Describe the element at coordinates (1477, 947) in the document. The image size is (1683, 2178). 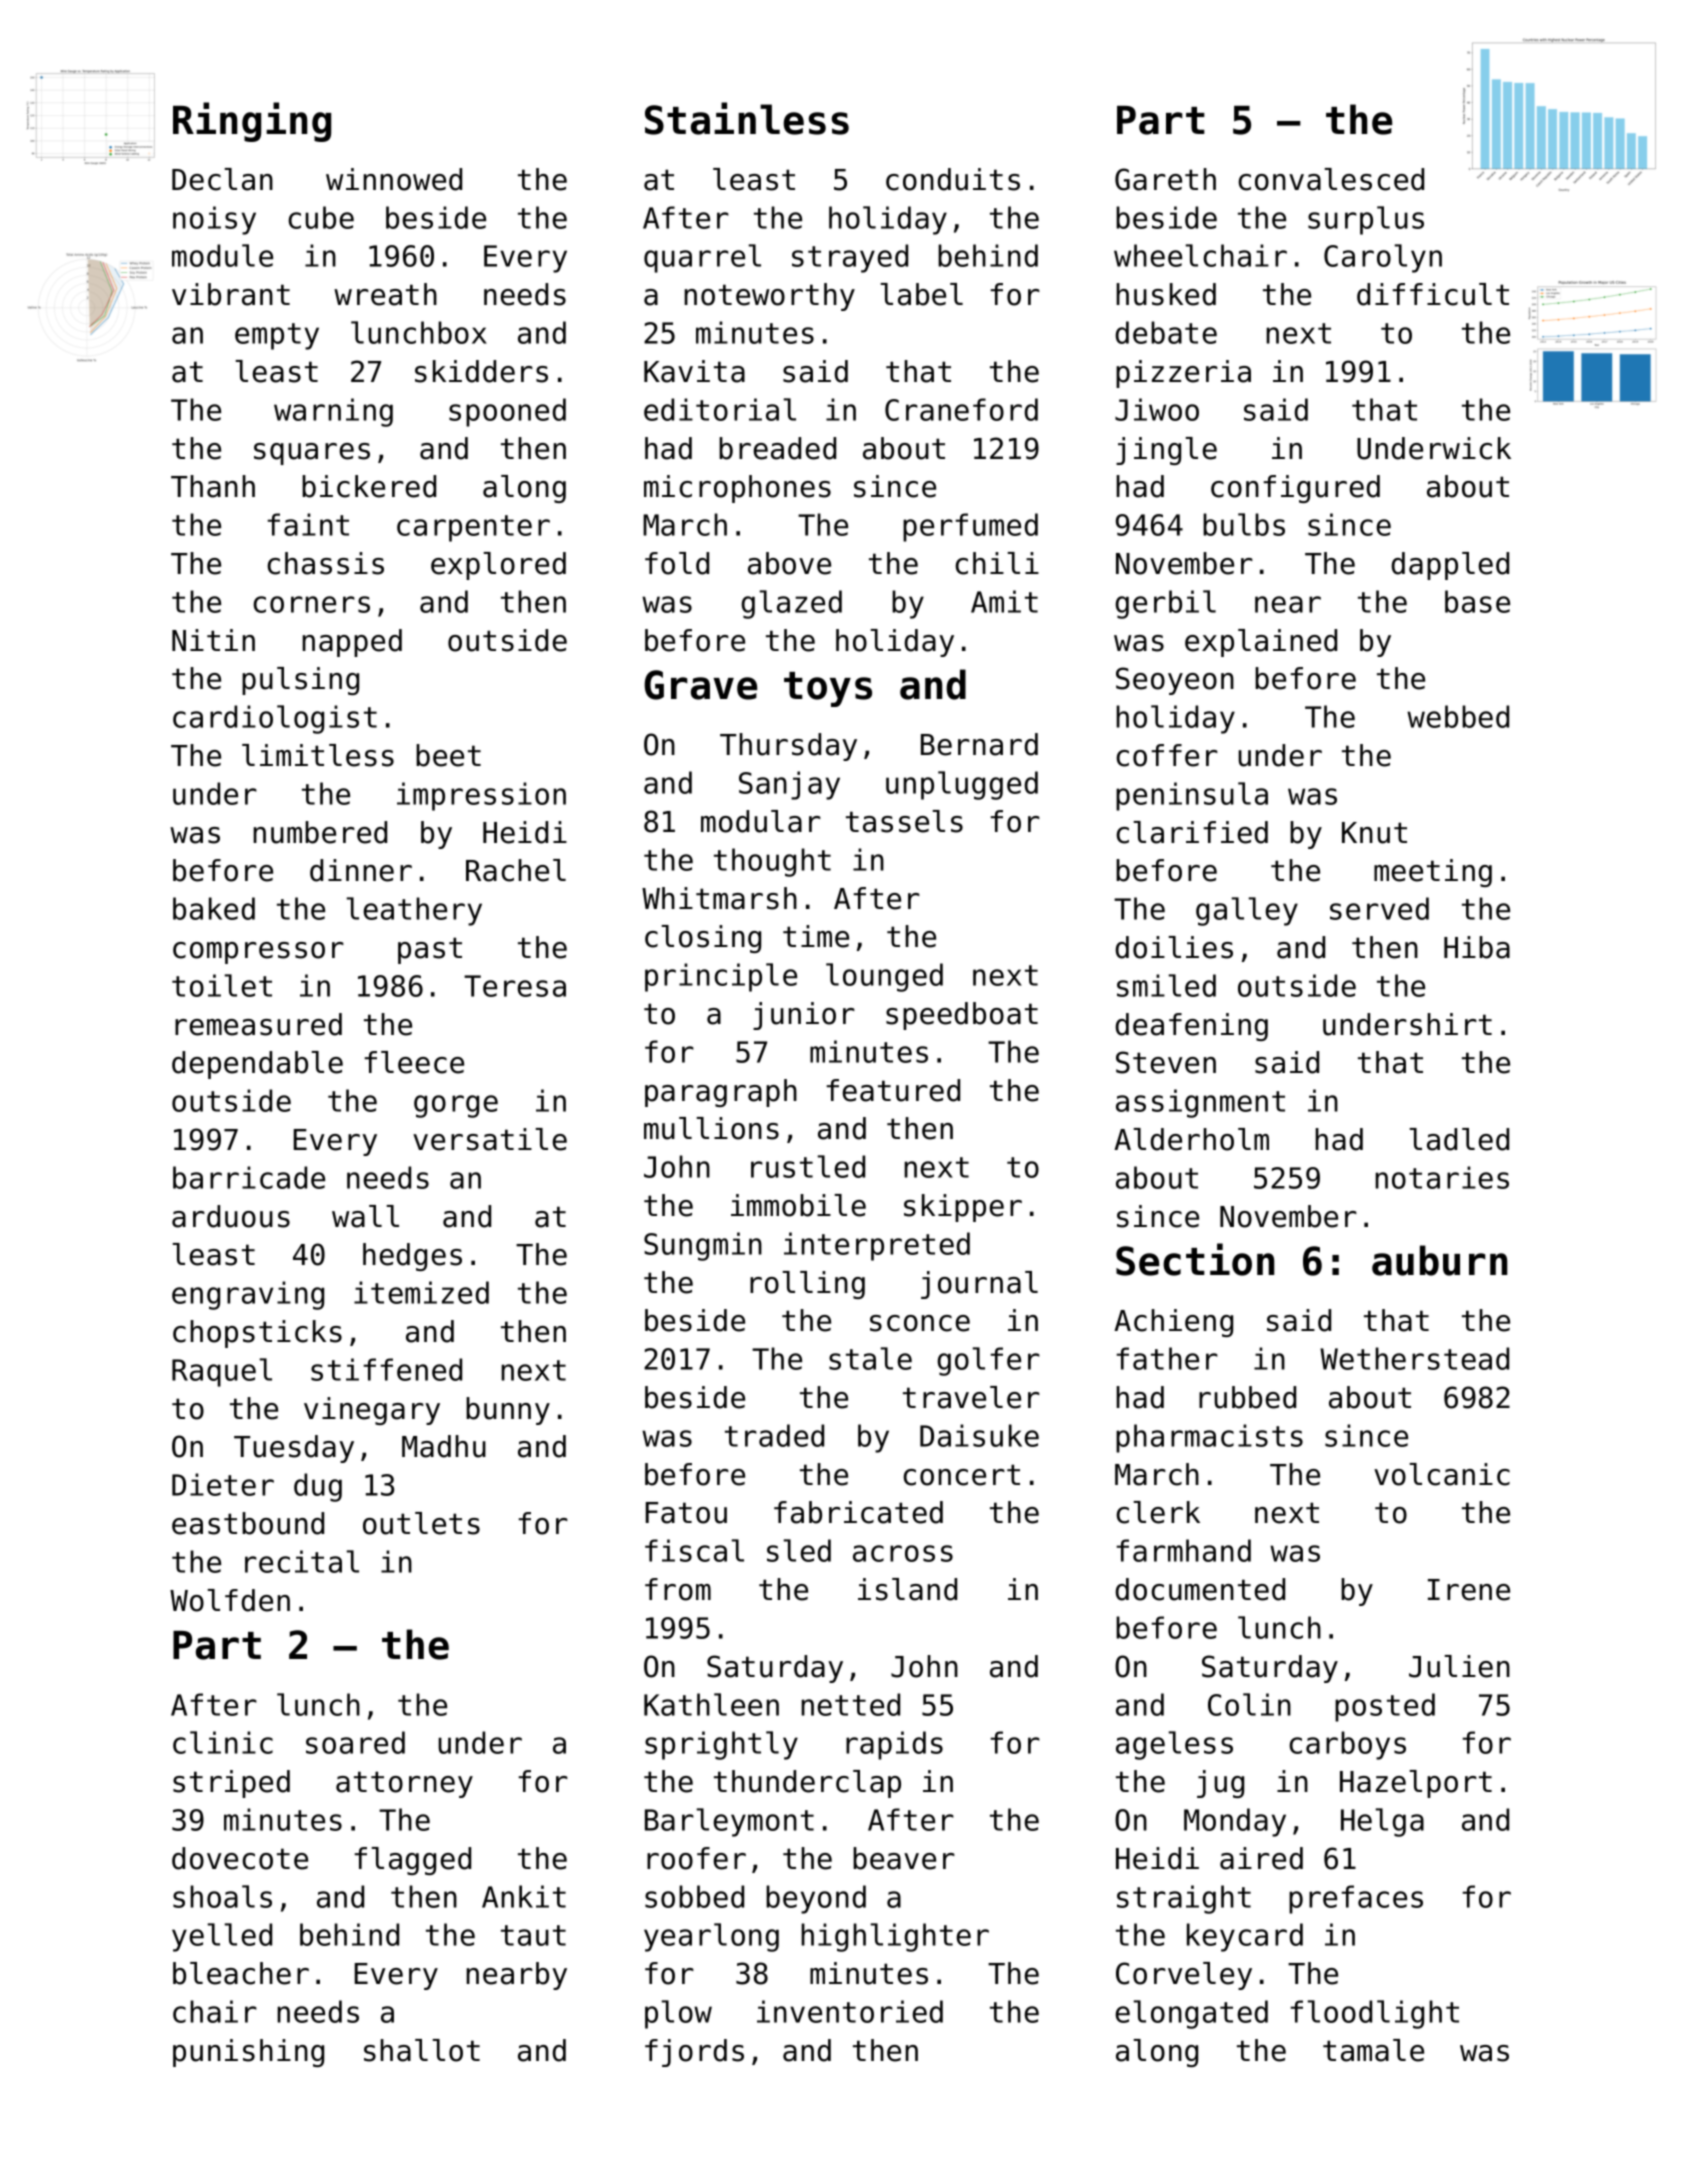
I see `Hiba` at that location.
